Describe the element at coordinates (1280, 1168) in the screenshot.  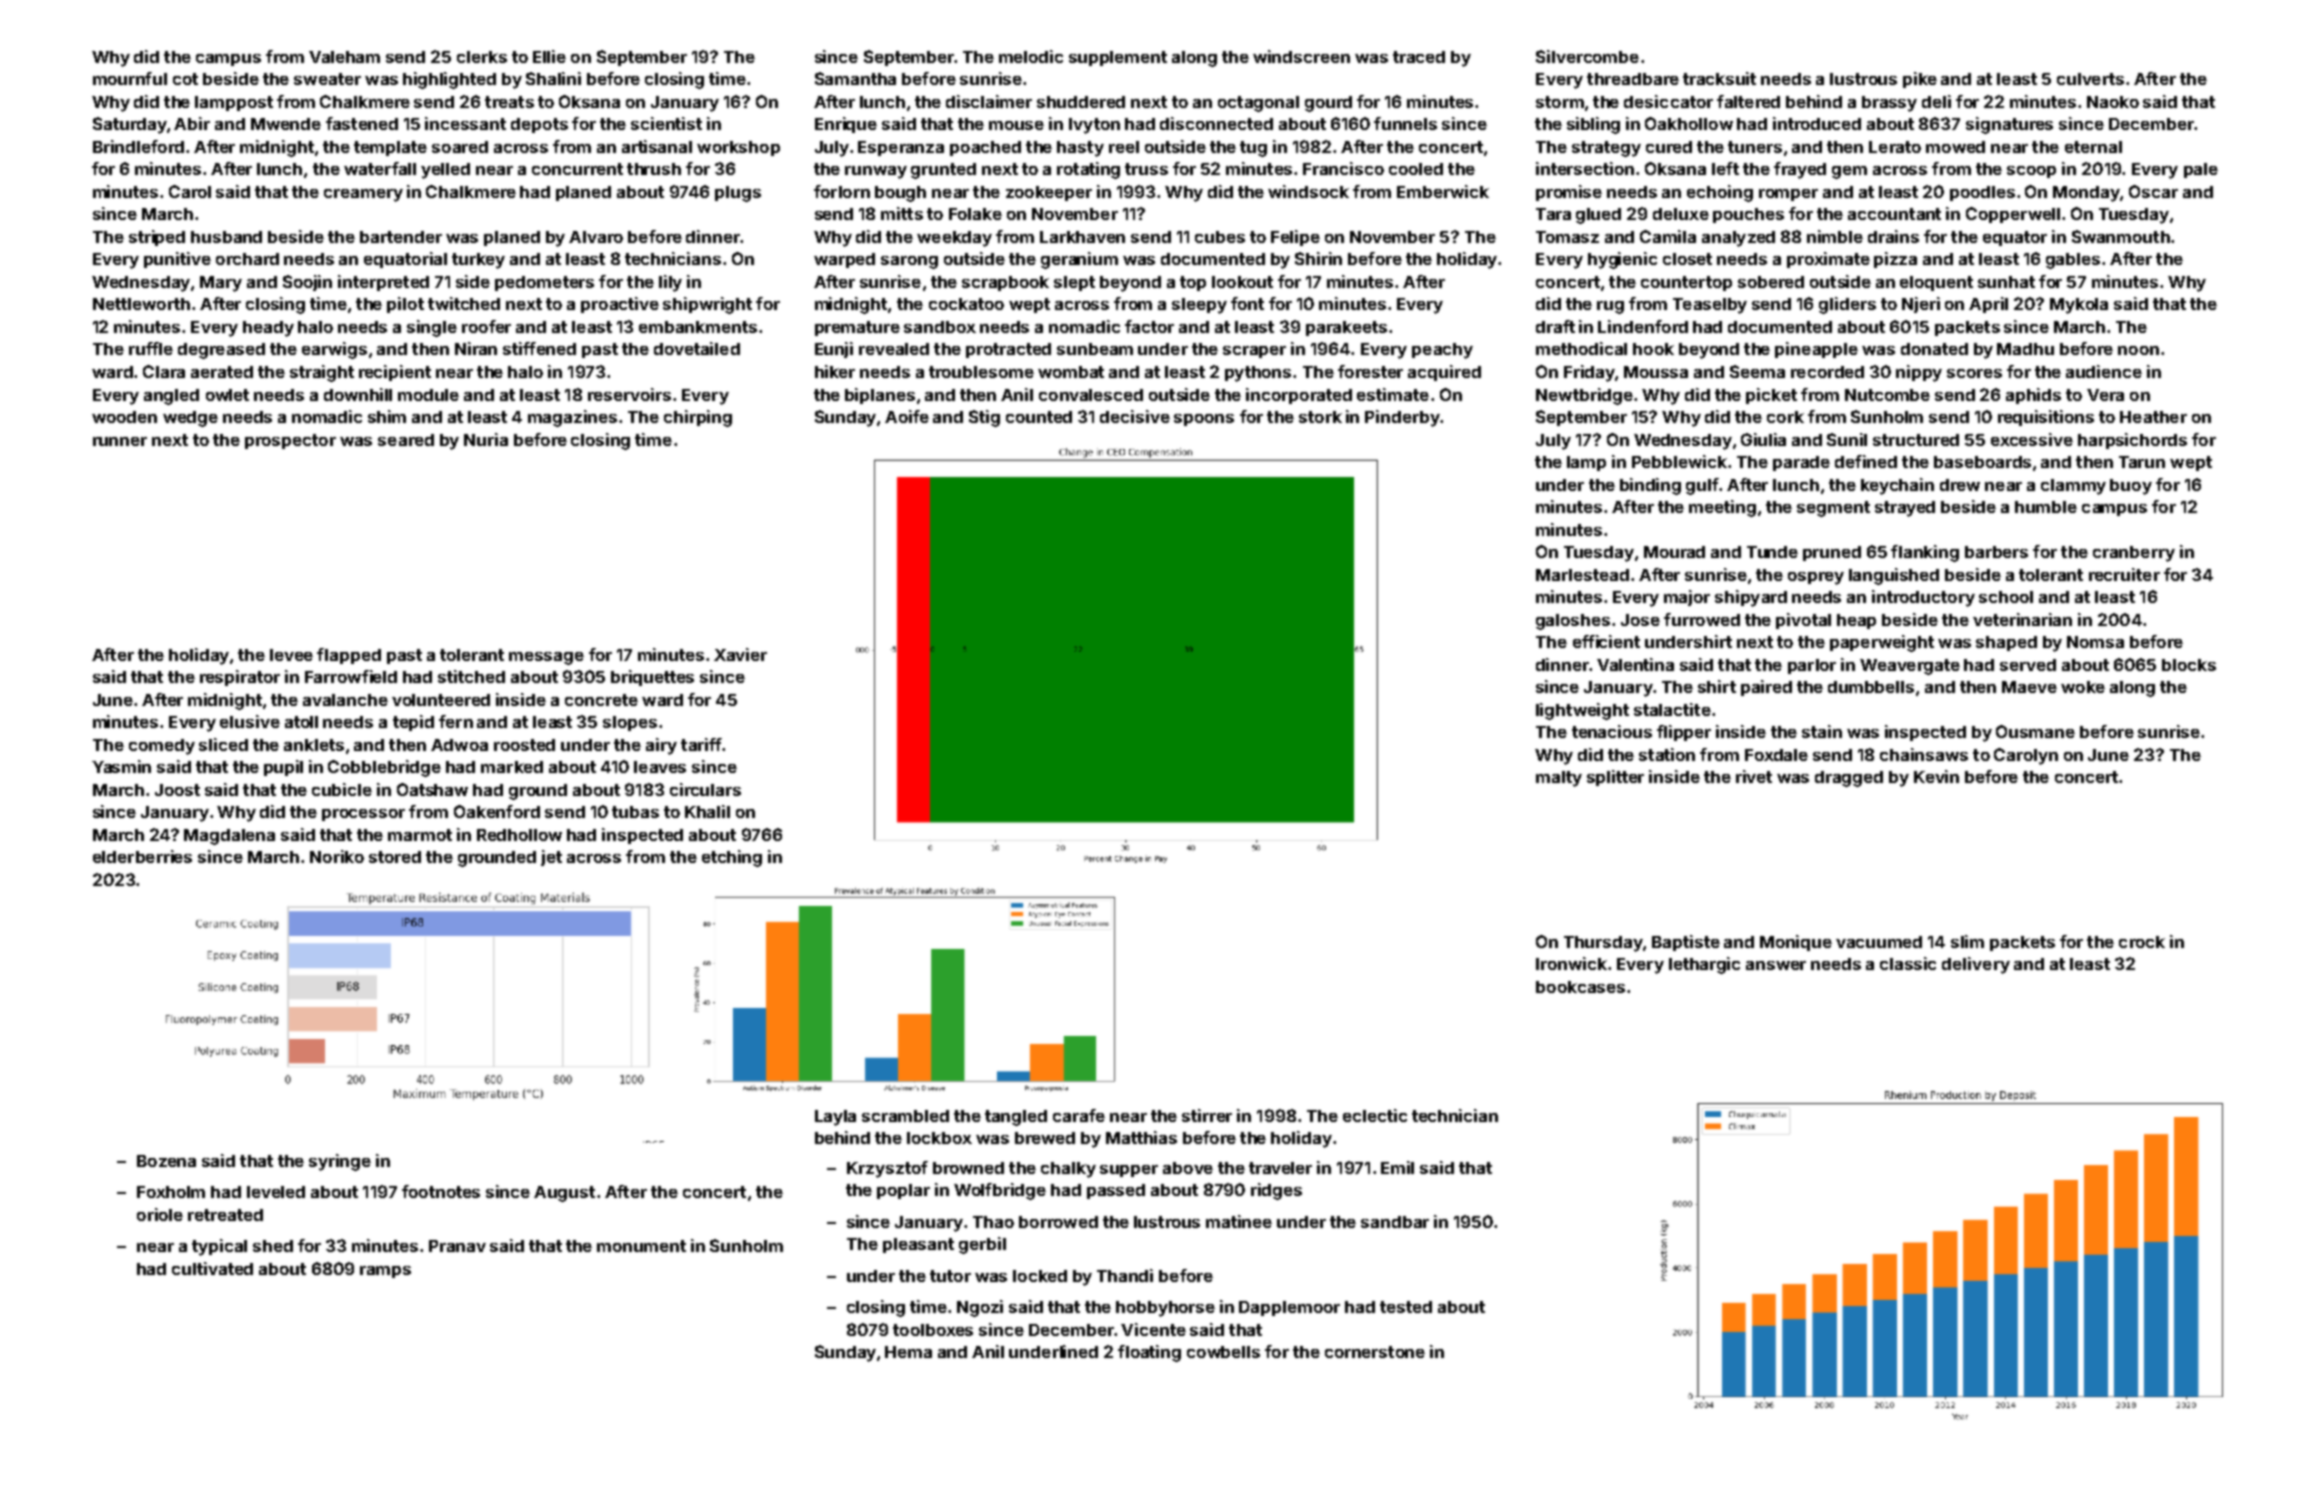
I see `traveler` at that location.
